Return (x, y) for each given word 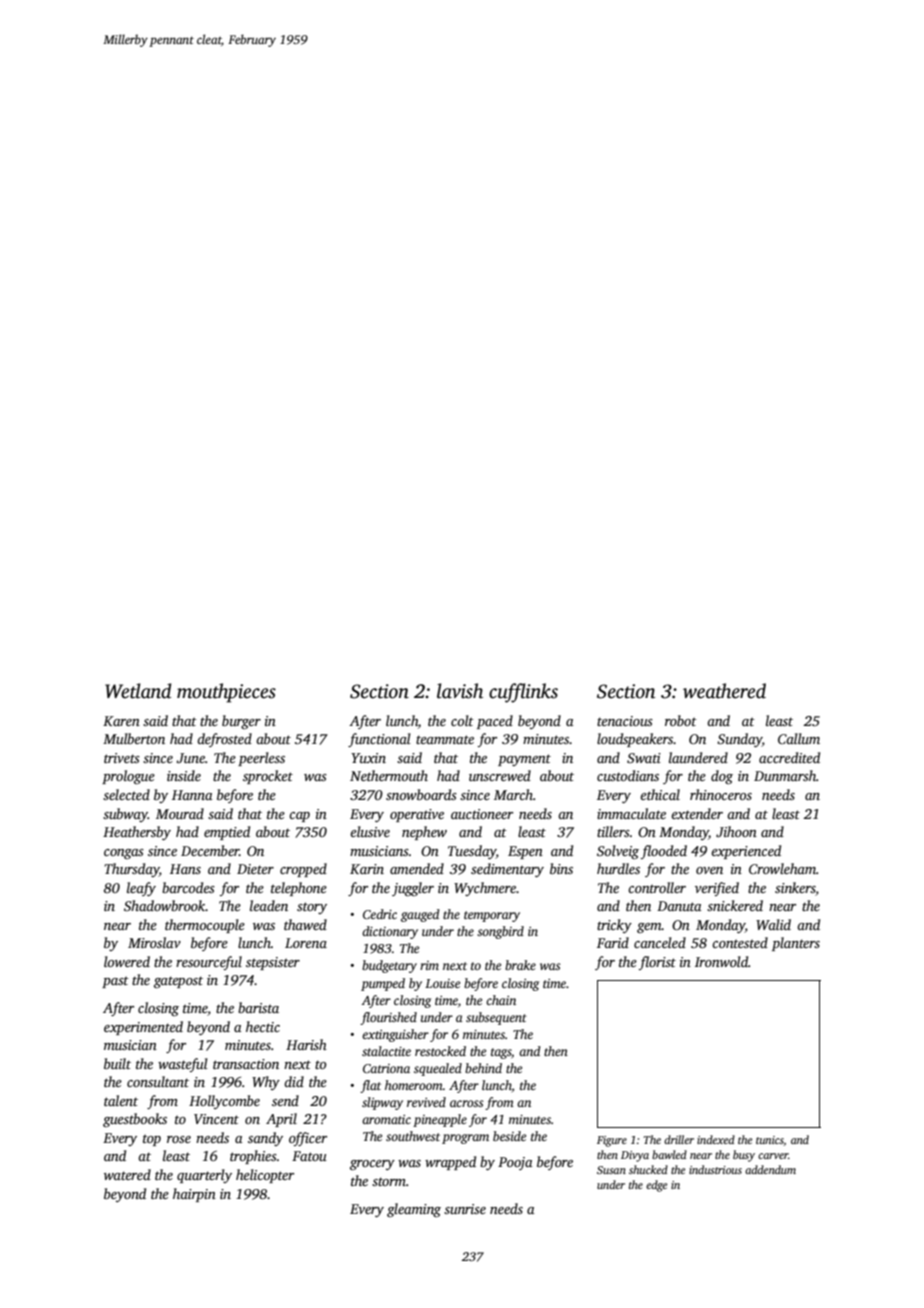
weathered (724, 691)
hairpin (194, 1195)
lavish (460, 691)
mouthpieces (226, 693)
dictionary (390, 932)
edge (656, 1186)
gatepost (178, 982)
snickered (735, 905)
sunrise (465, 1209)
